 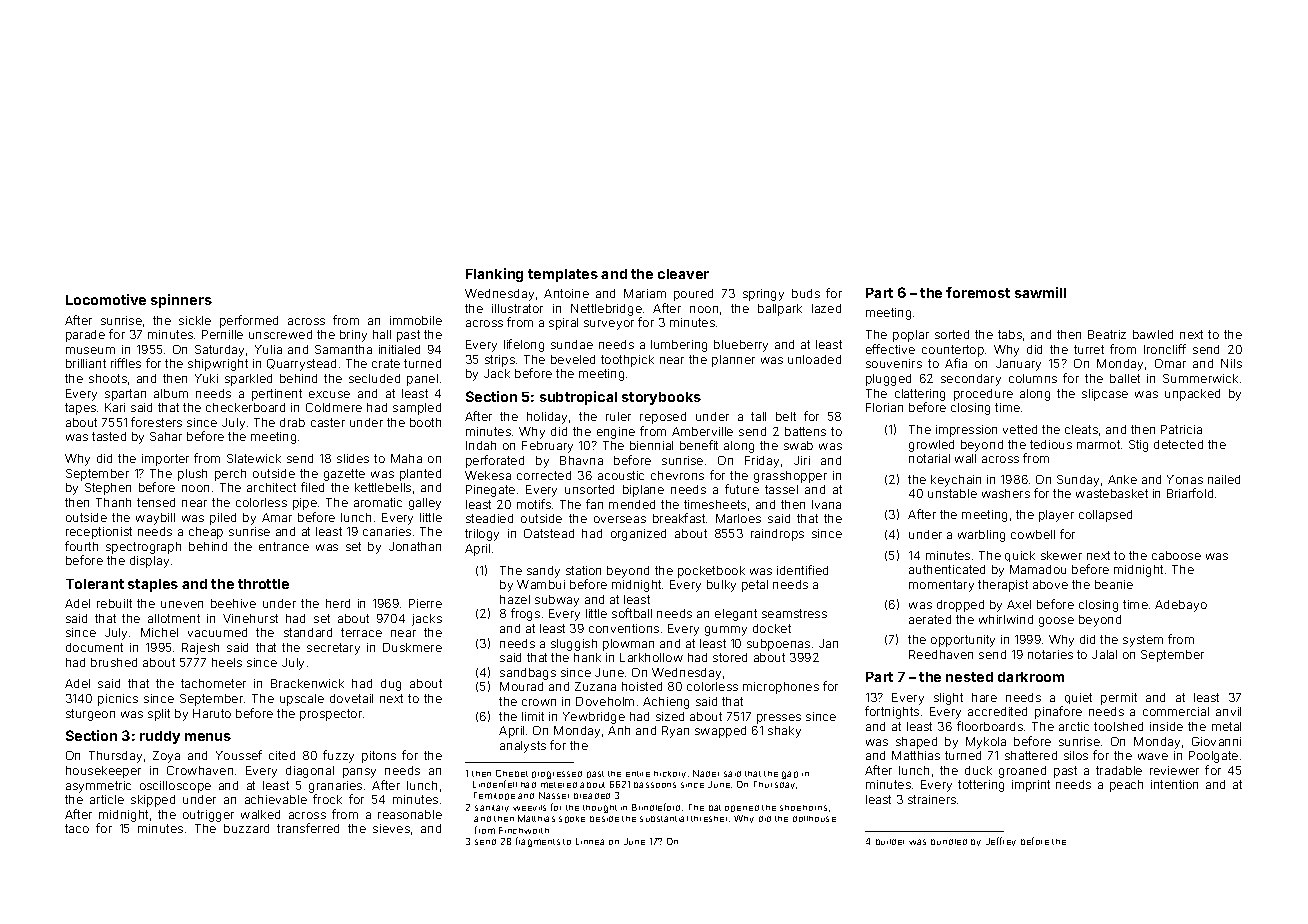 What do you see at coordinates (103, 772) in the document?
I see `housekeeper` at bounding box center [103, 772].
